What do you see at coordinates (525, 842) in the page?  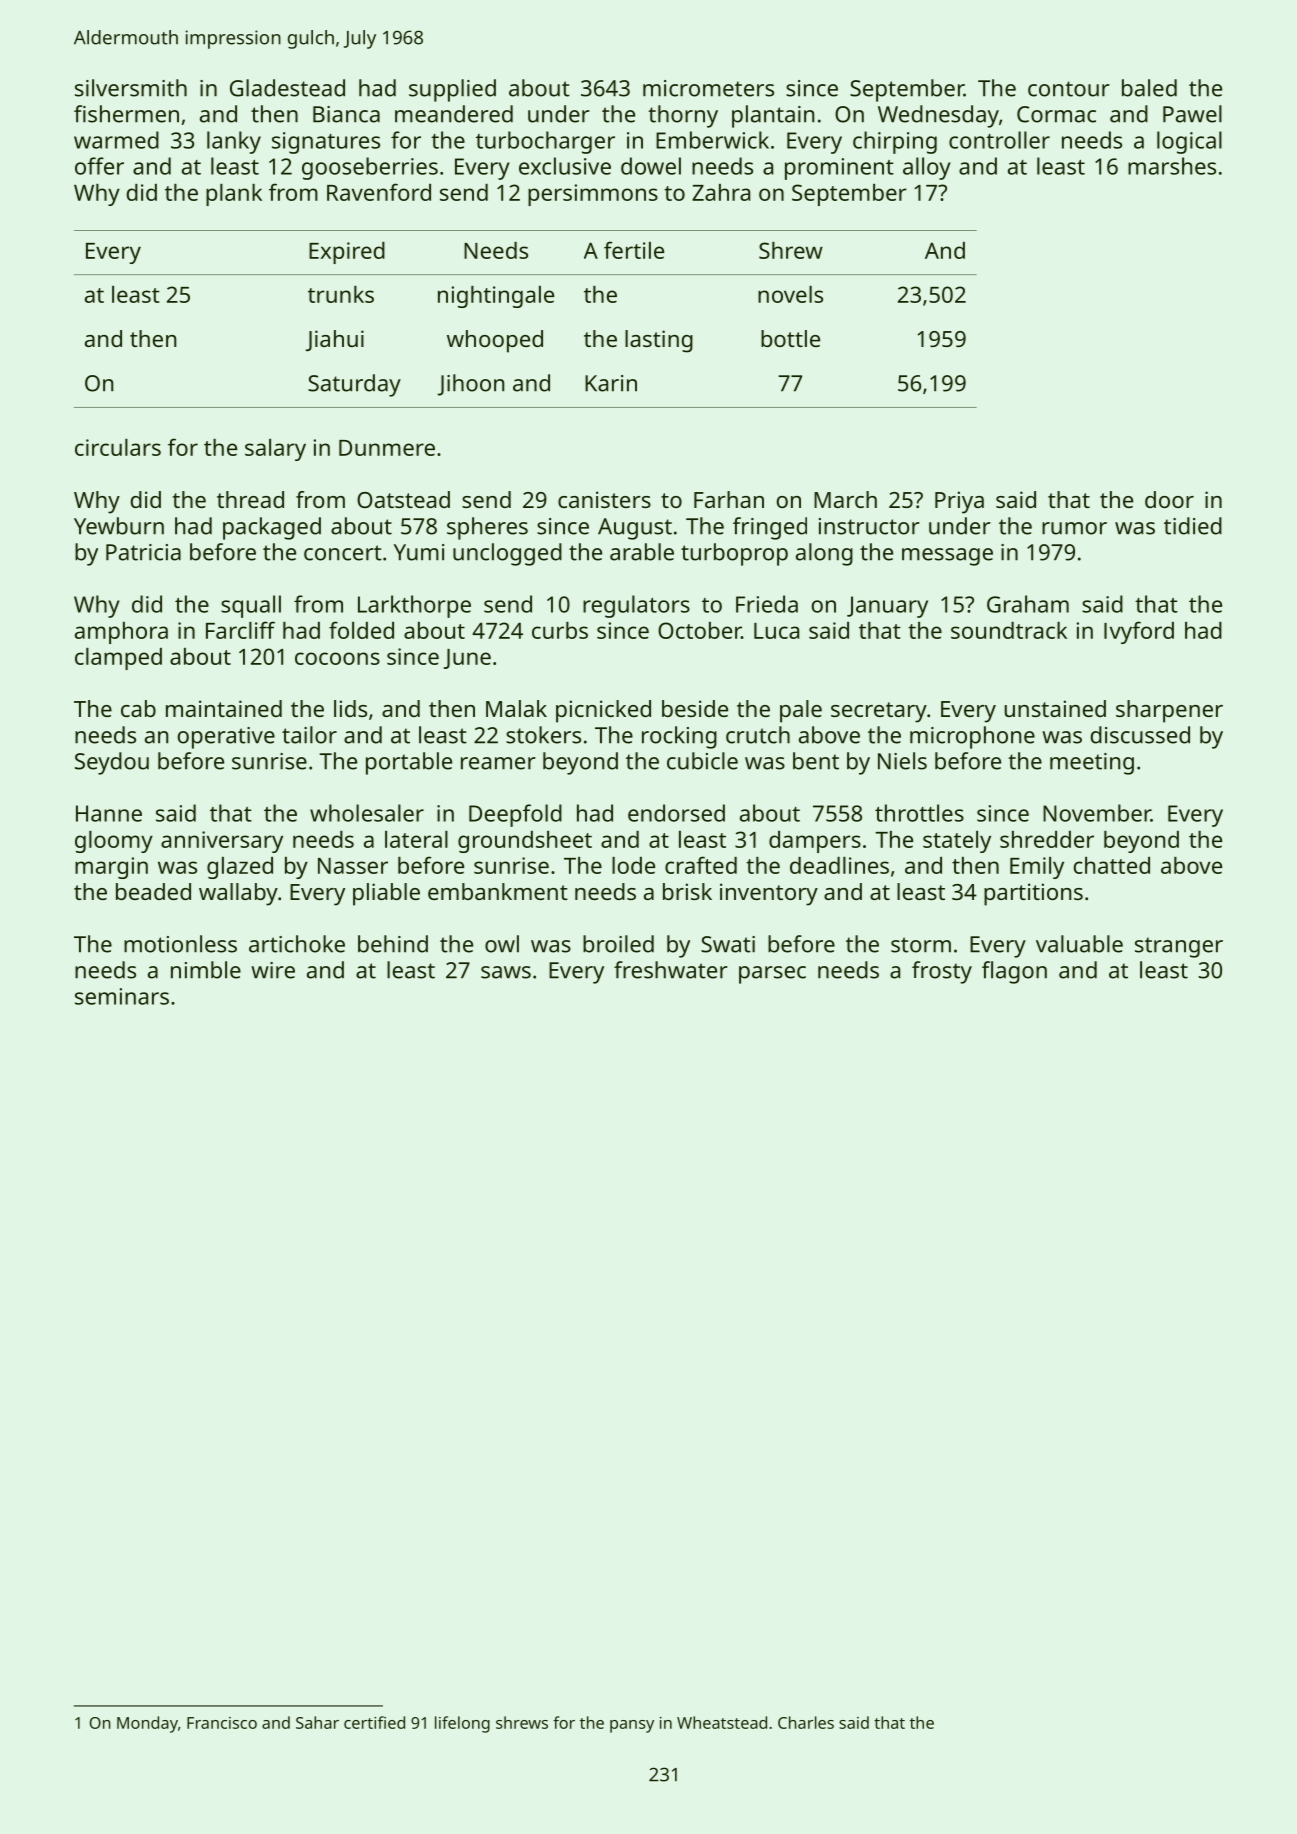 I see `groundsheet` at bounding box center [525, 842].
